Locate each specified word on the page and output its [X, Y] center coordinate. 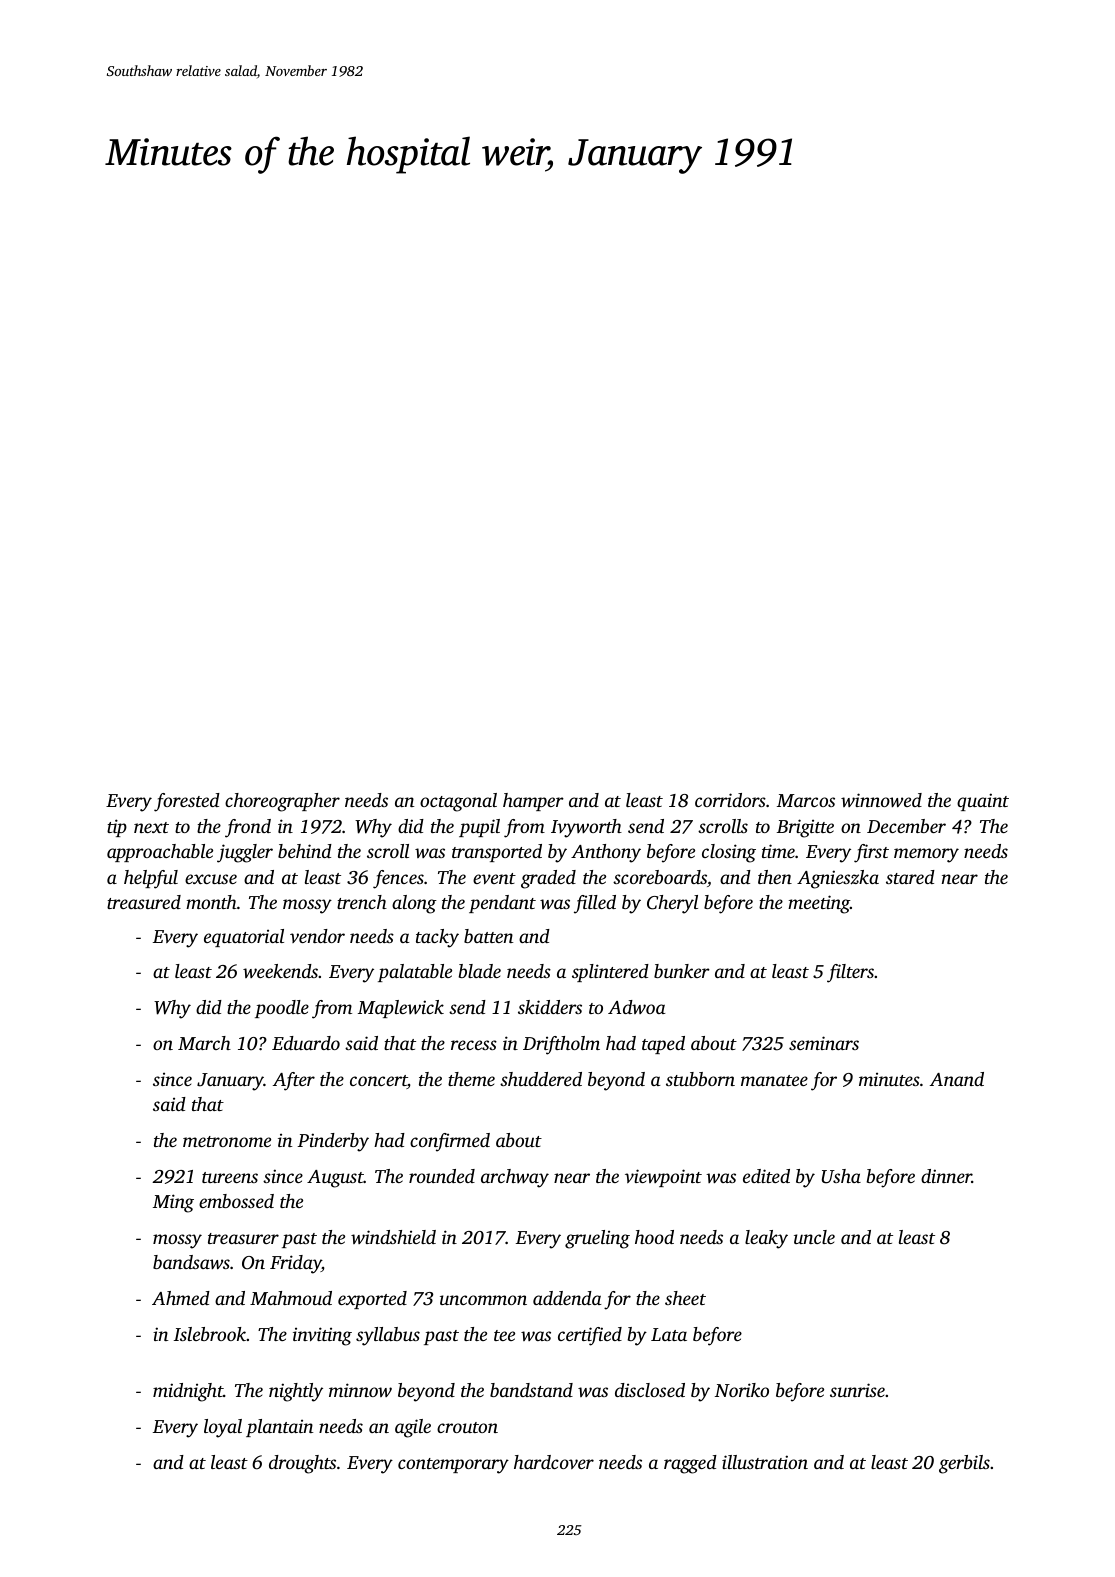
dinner [946, 1176]
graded [548, 879]
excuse [211, 879]
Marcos [806, 800]
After [294, 1081]
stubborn [700, 1079]
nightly [296, 1392]
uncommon [483, 1300]
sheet [685, 1298]
